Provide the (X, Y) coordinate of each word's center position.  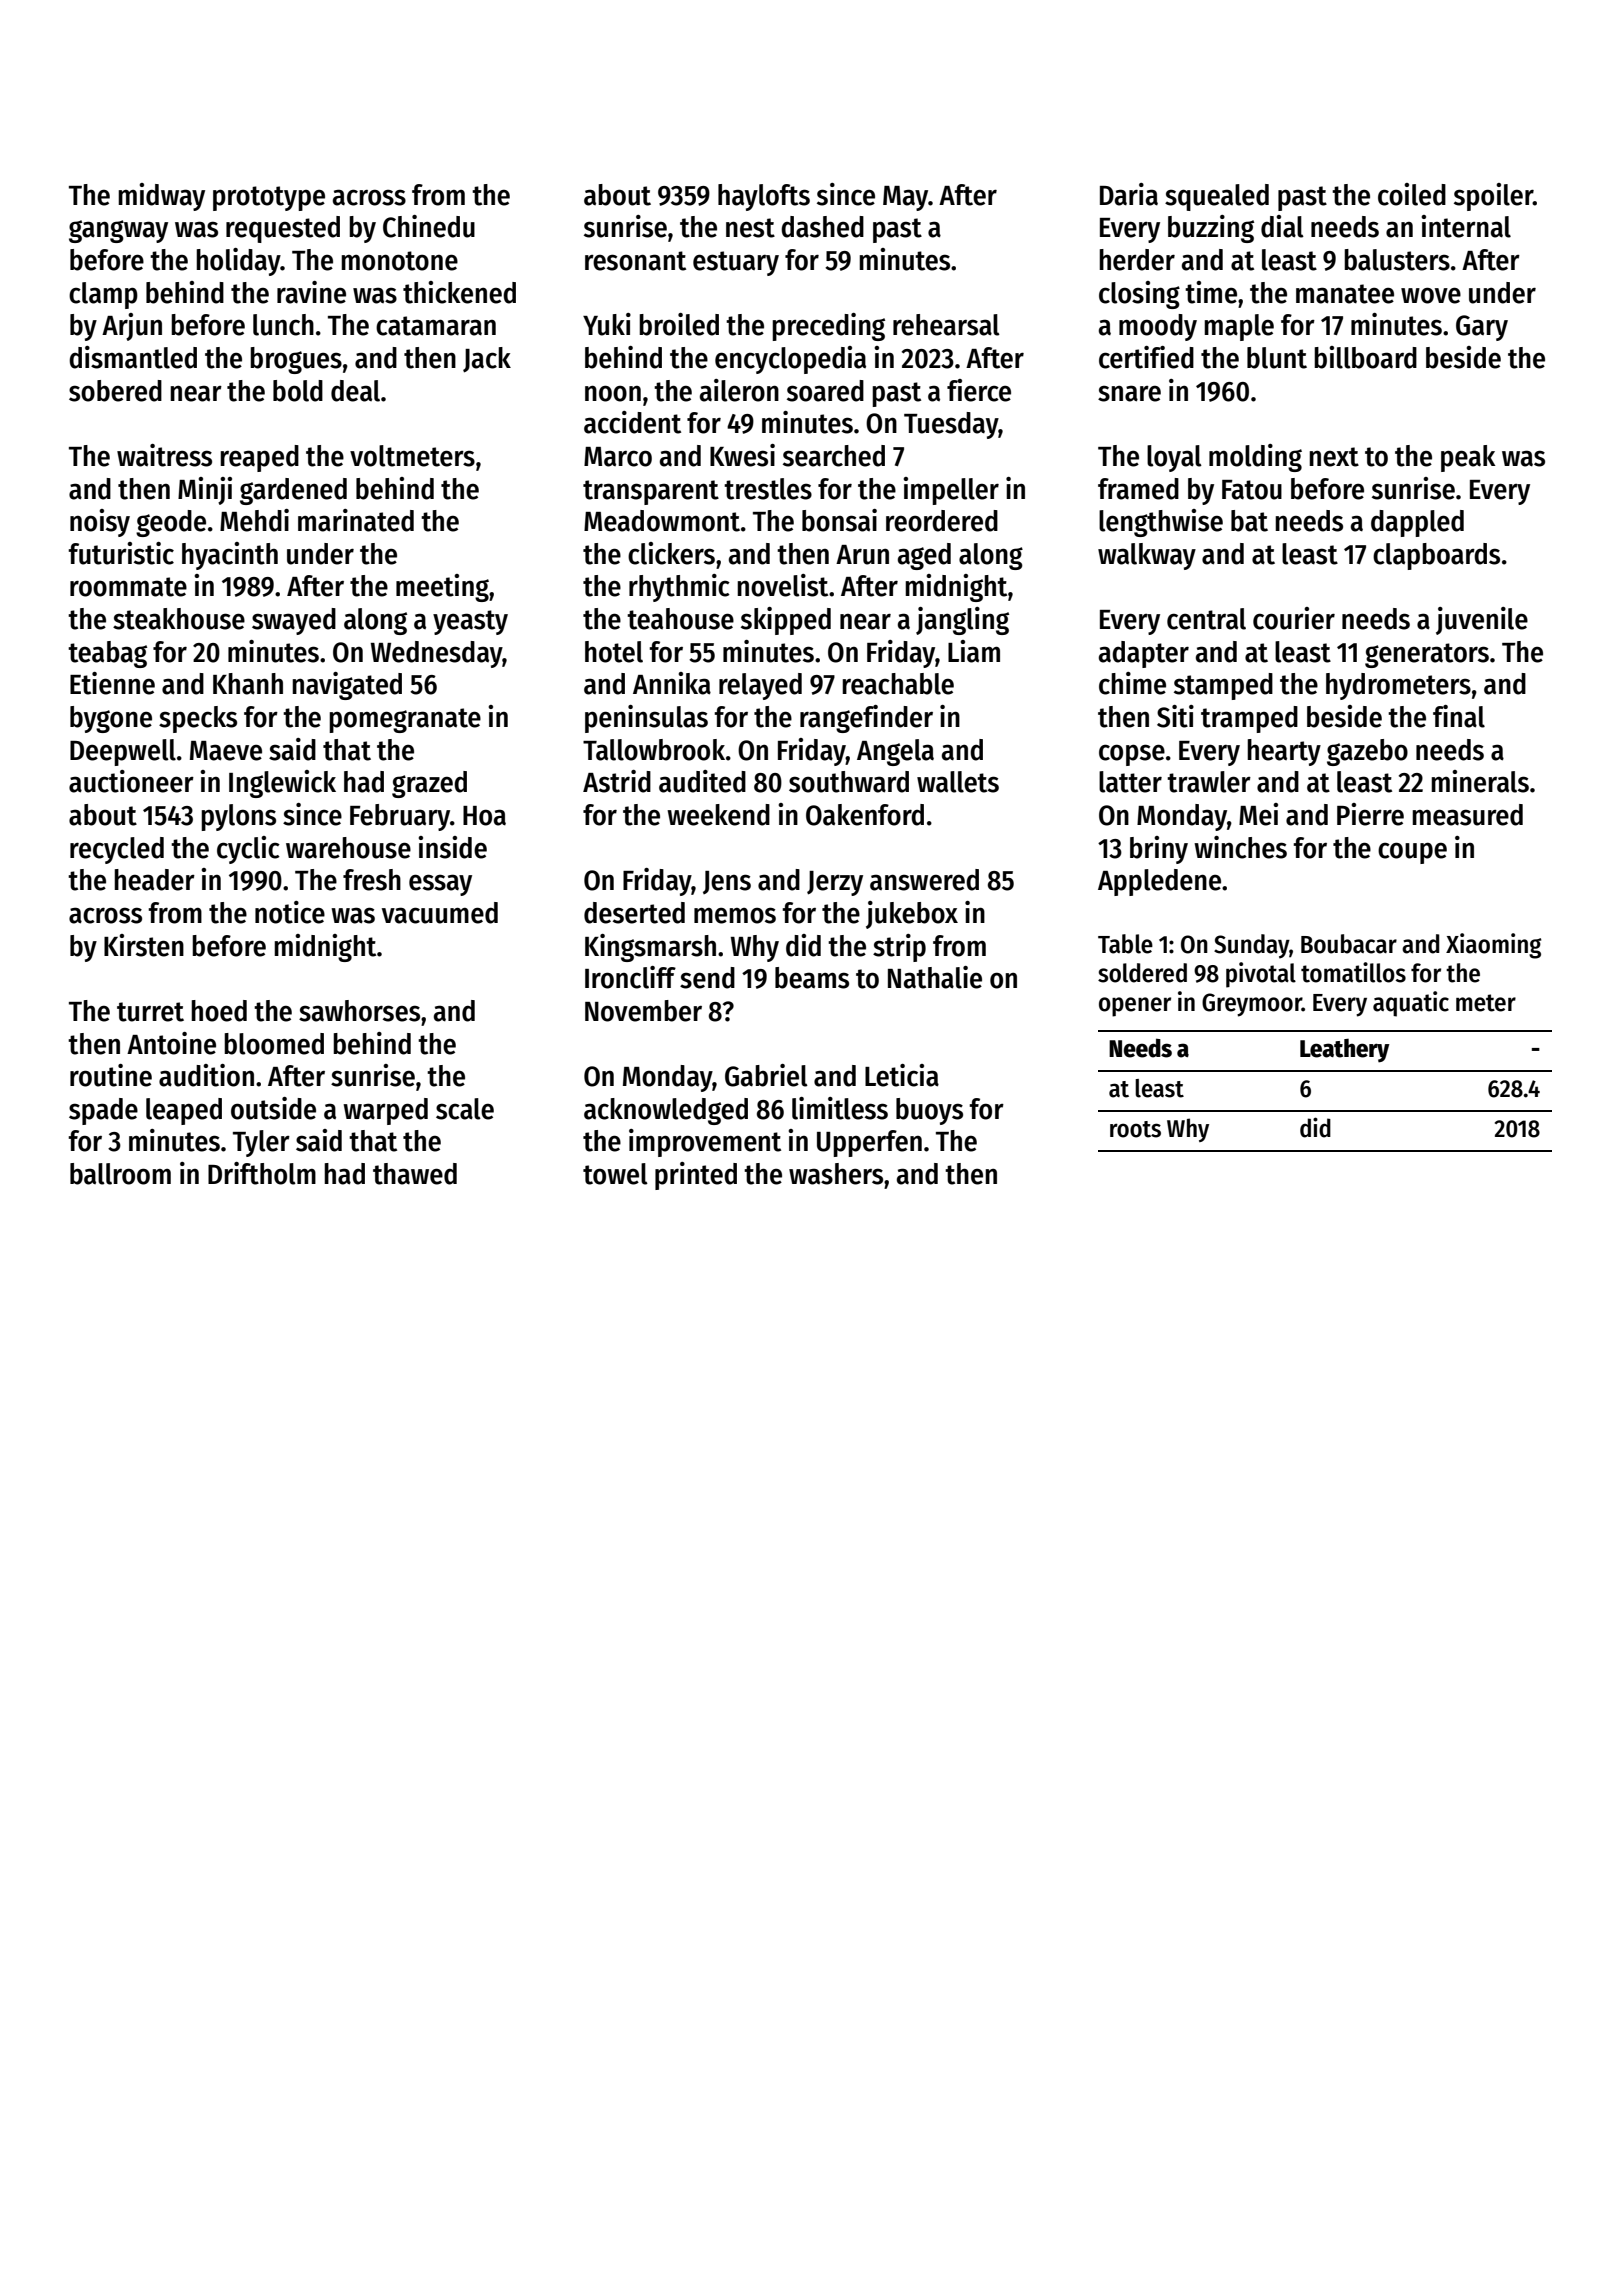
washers (836, 1174)
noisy (100, 523)
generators (1427, 655)
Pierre (1370, 814)
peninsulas (646, 719)
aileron (739, 390)
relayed (760, 686)
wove (1431, 295)
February (400, 817)
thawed (415, 1174)
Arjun (132, 327)
